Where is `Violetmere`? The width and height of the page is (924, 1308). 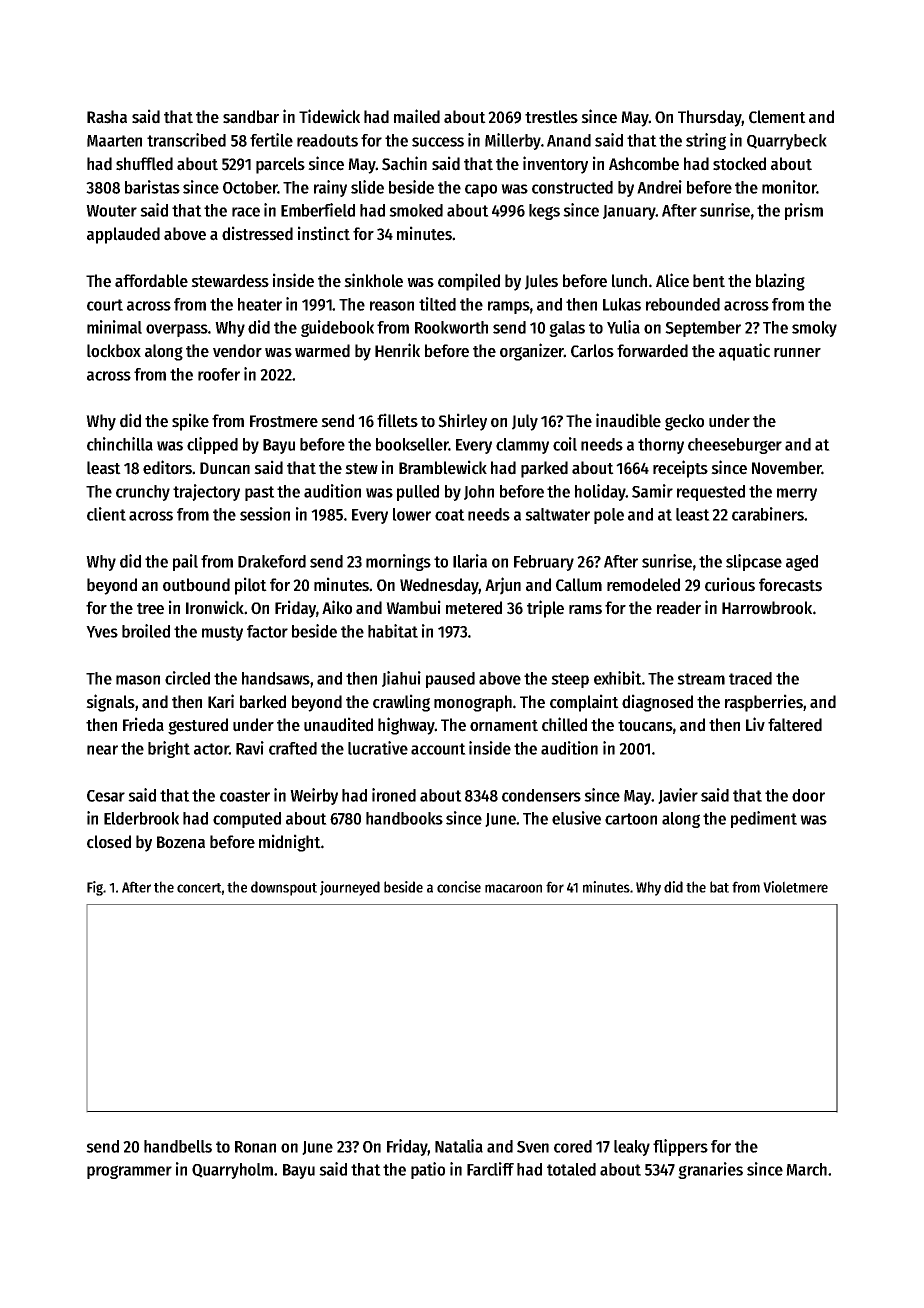
Violetmere is located at coordinates (795, 887).
